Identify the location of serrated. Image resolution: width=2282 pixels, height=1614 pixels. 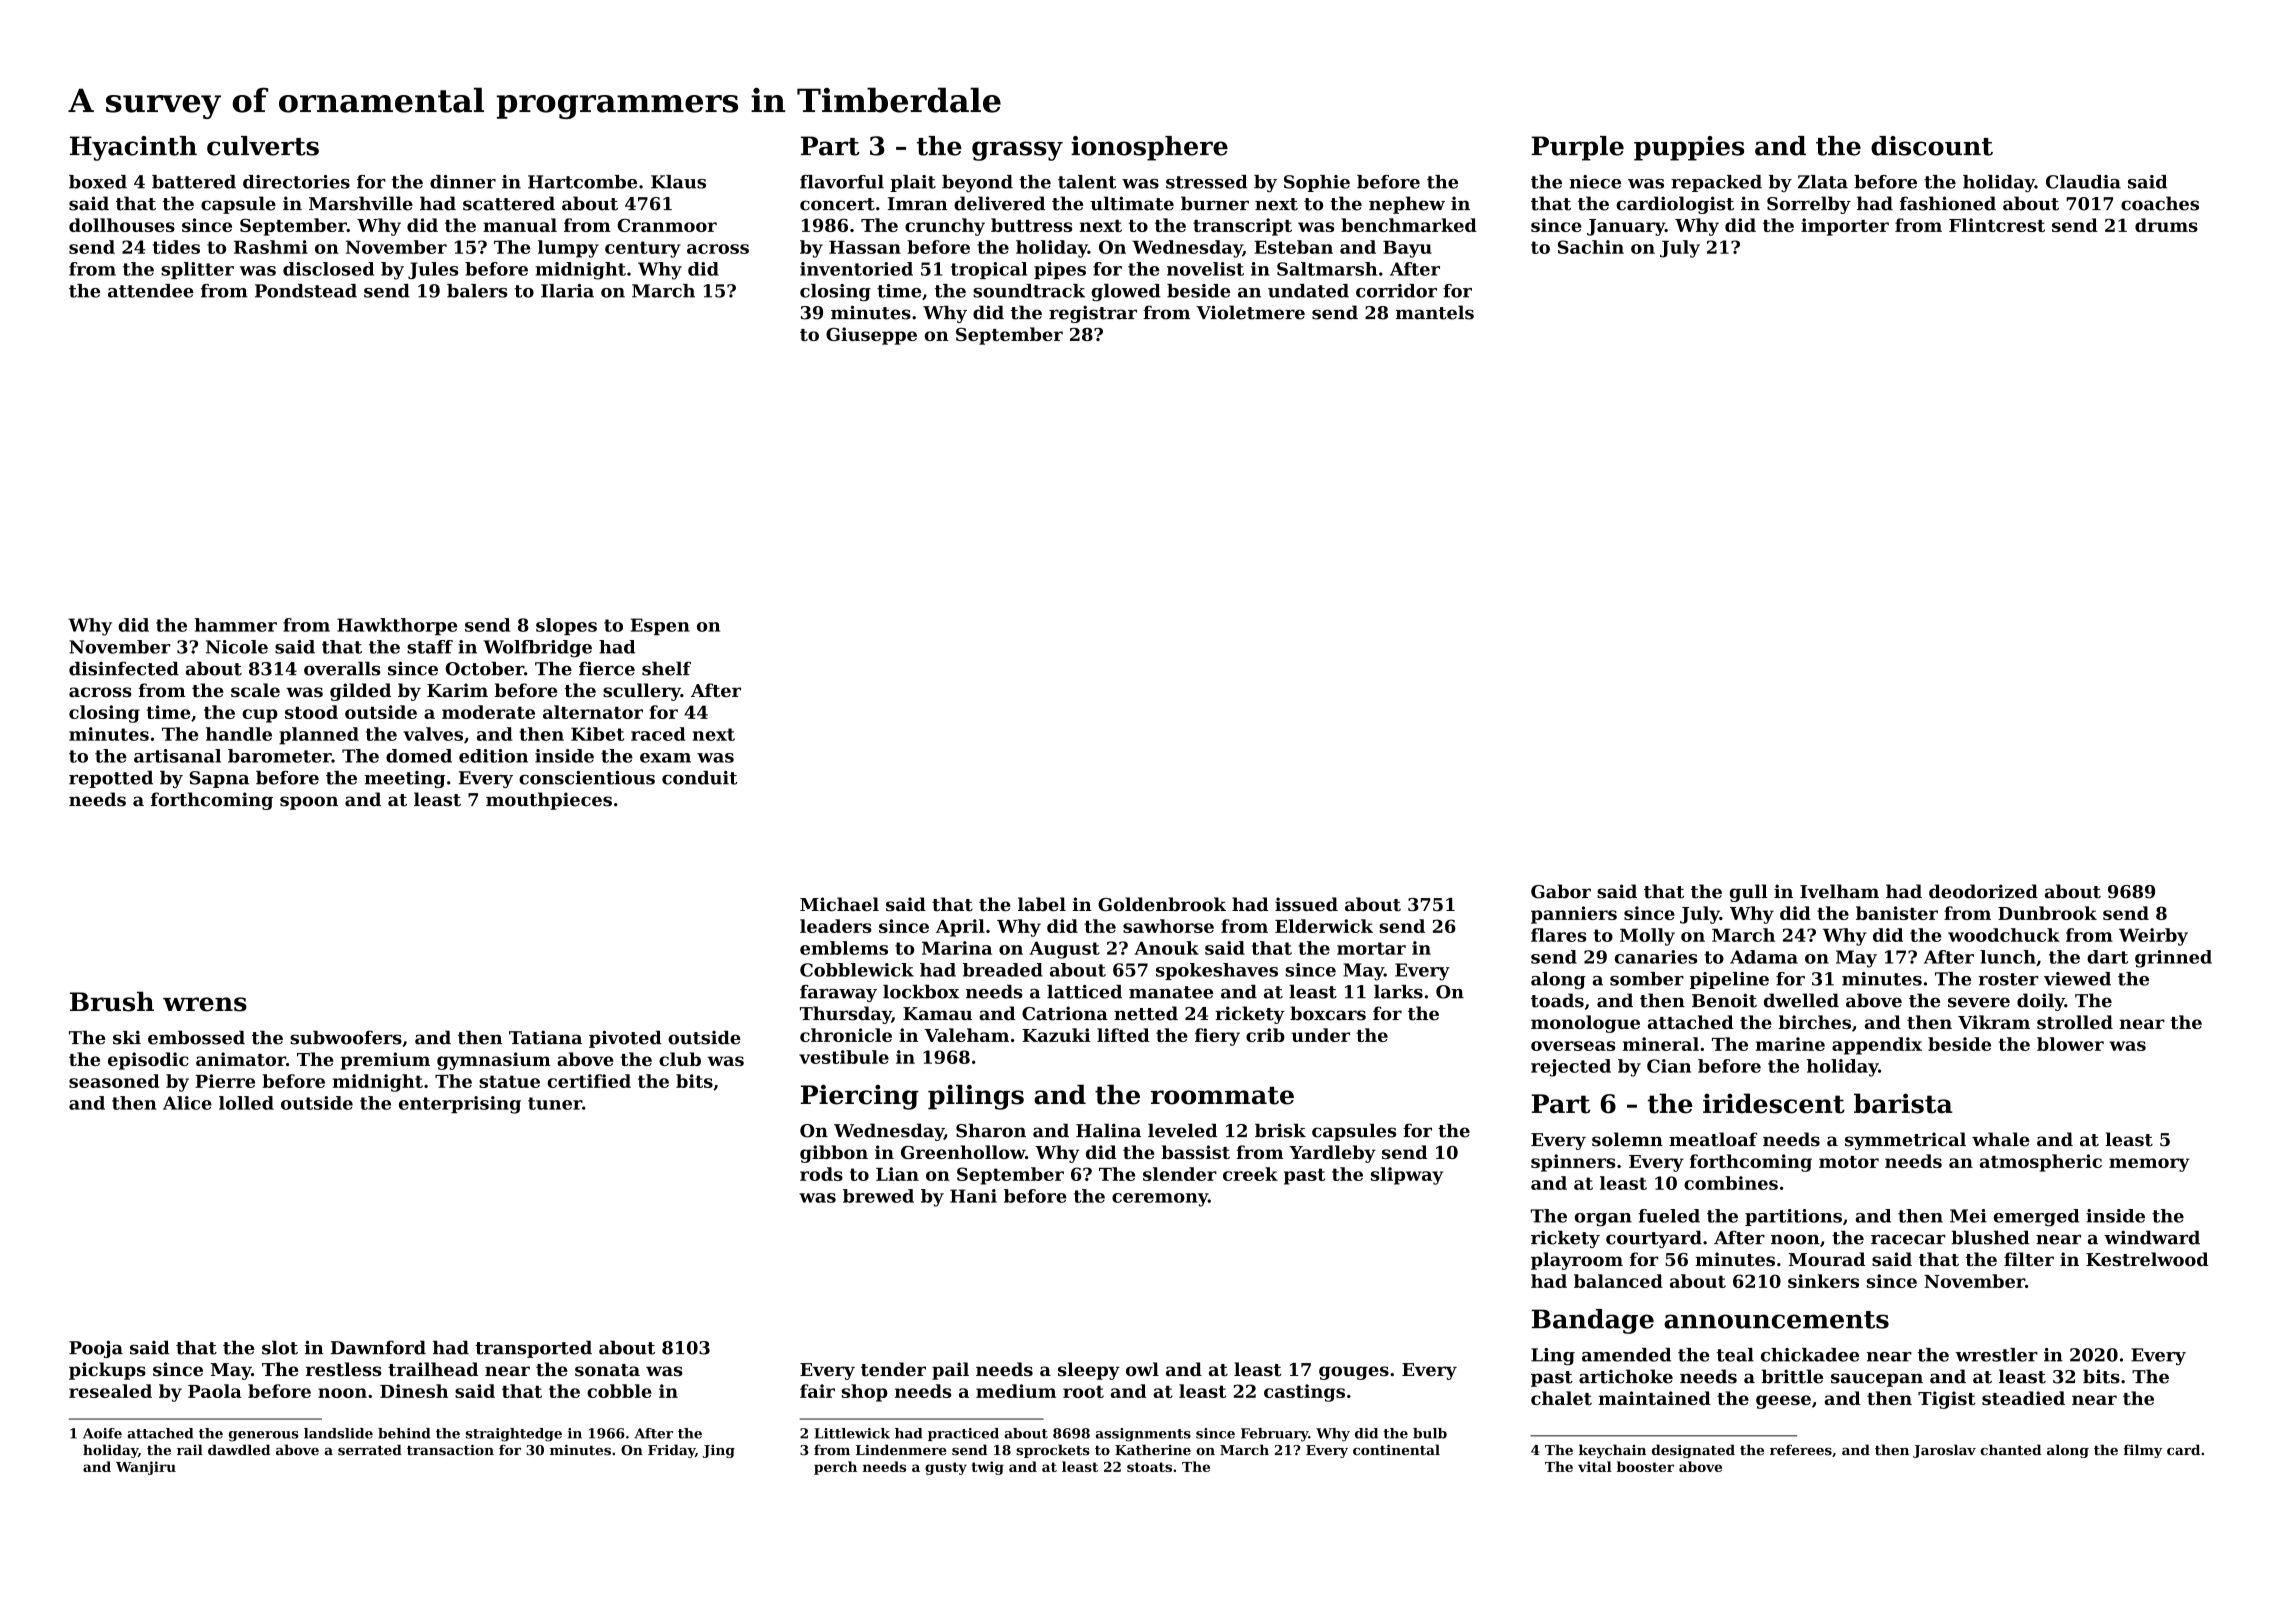
(370, 1449).
